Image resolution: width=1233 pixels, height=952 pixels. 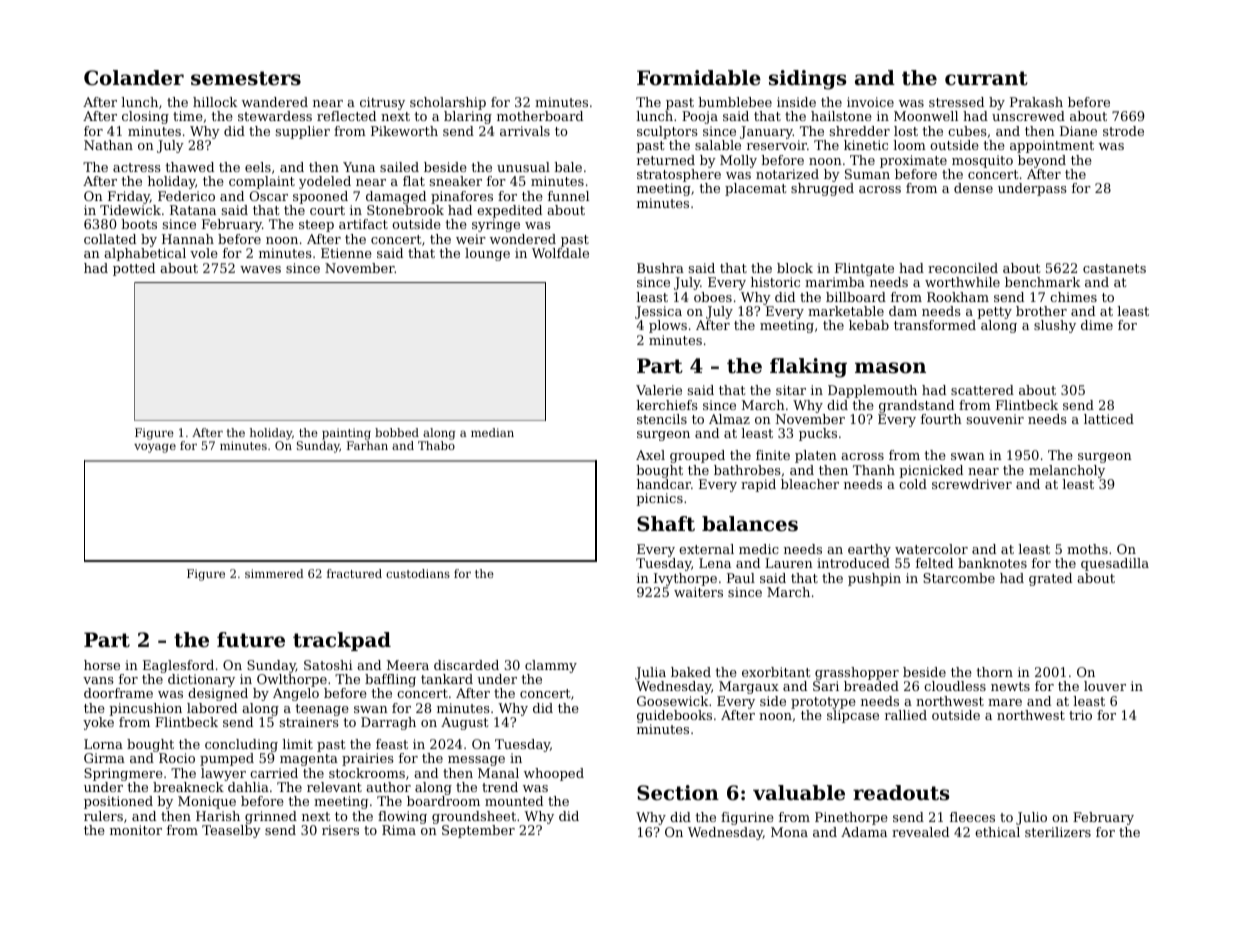 What do you see at coordinates (986, 78) in the page?
I see `currant` at bounding box center [986, 78].
